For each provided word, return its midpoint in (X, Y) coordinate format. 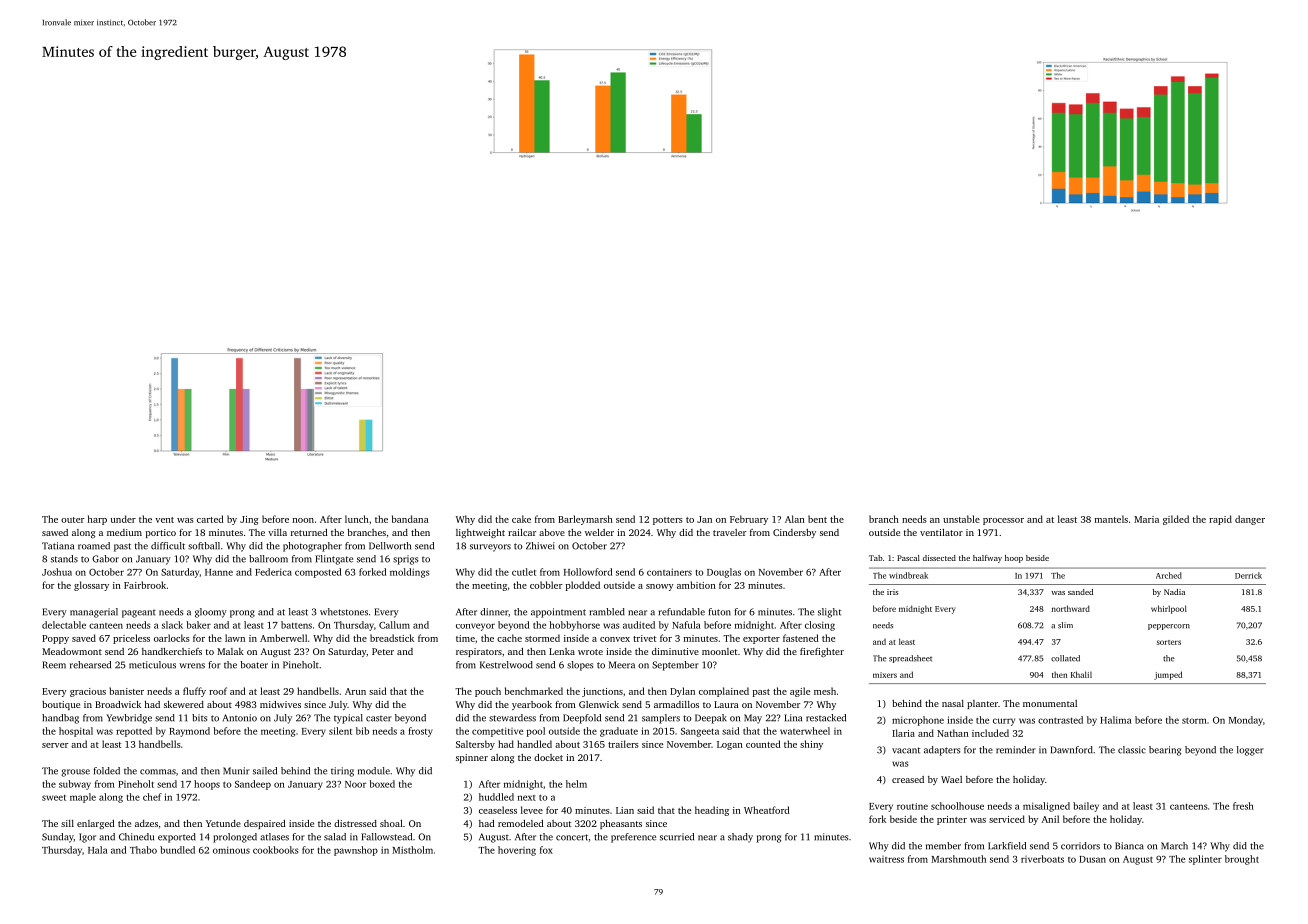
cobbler (546, 585)
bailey (1086, 807)
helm (576, 784)
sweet (54, 798)
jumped (1168, 675)
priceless (131, 639)
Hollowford (588, 572)
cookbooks (275, 850)
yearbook (532, 705)
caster (379, 719)
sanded (1080, 592)
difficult (168, 546)
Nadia (1174, 592)
